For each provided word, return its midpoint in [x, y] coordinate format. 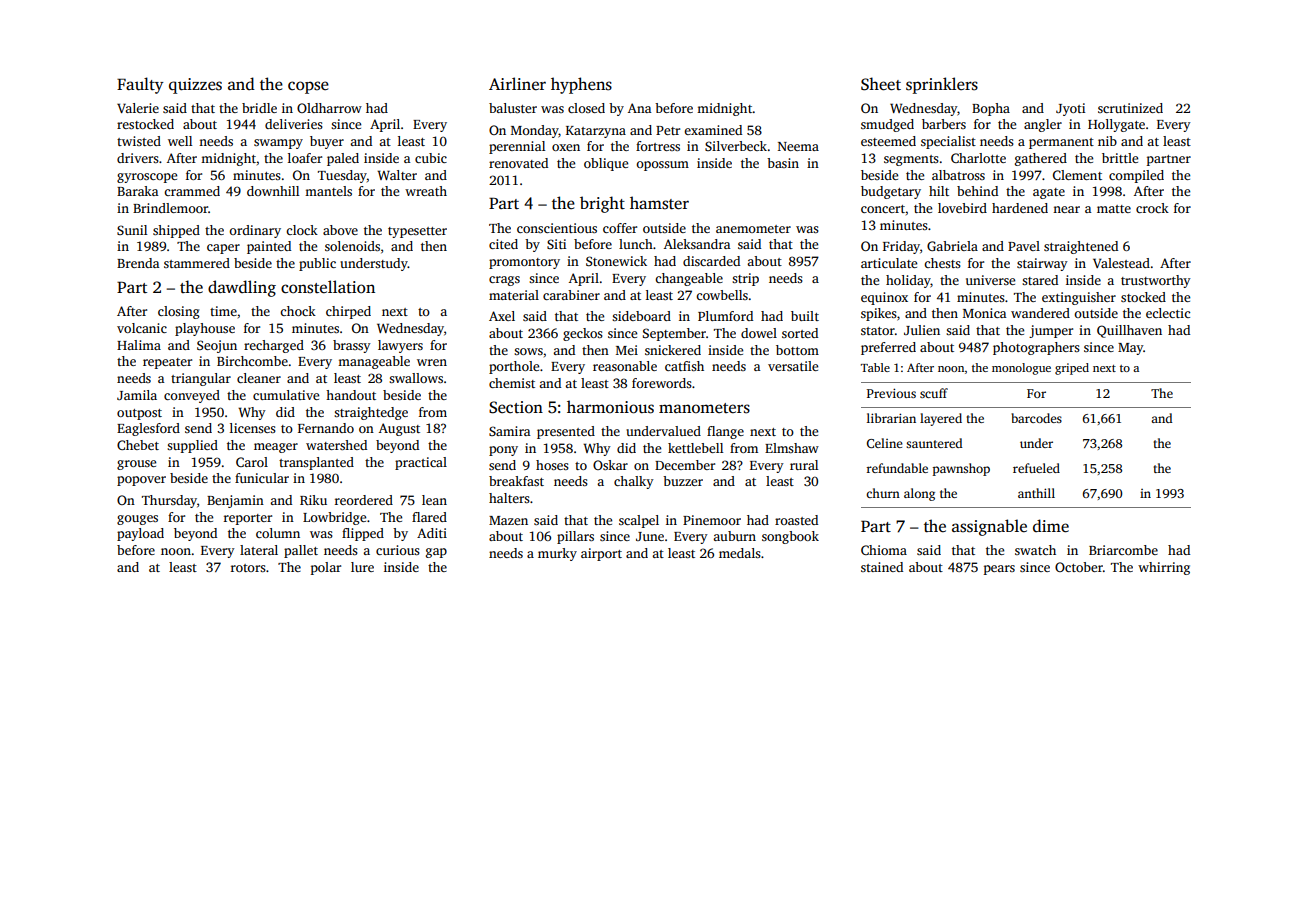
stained [882, 567]
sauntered [934, 443]
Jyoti [1070, 109]
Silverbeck [736, 146]
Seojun [217, 346]
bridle [259, 108]
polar [326, 568]
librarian [891, 418]
